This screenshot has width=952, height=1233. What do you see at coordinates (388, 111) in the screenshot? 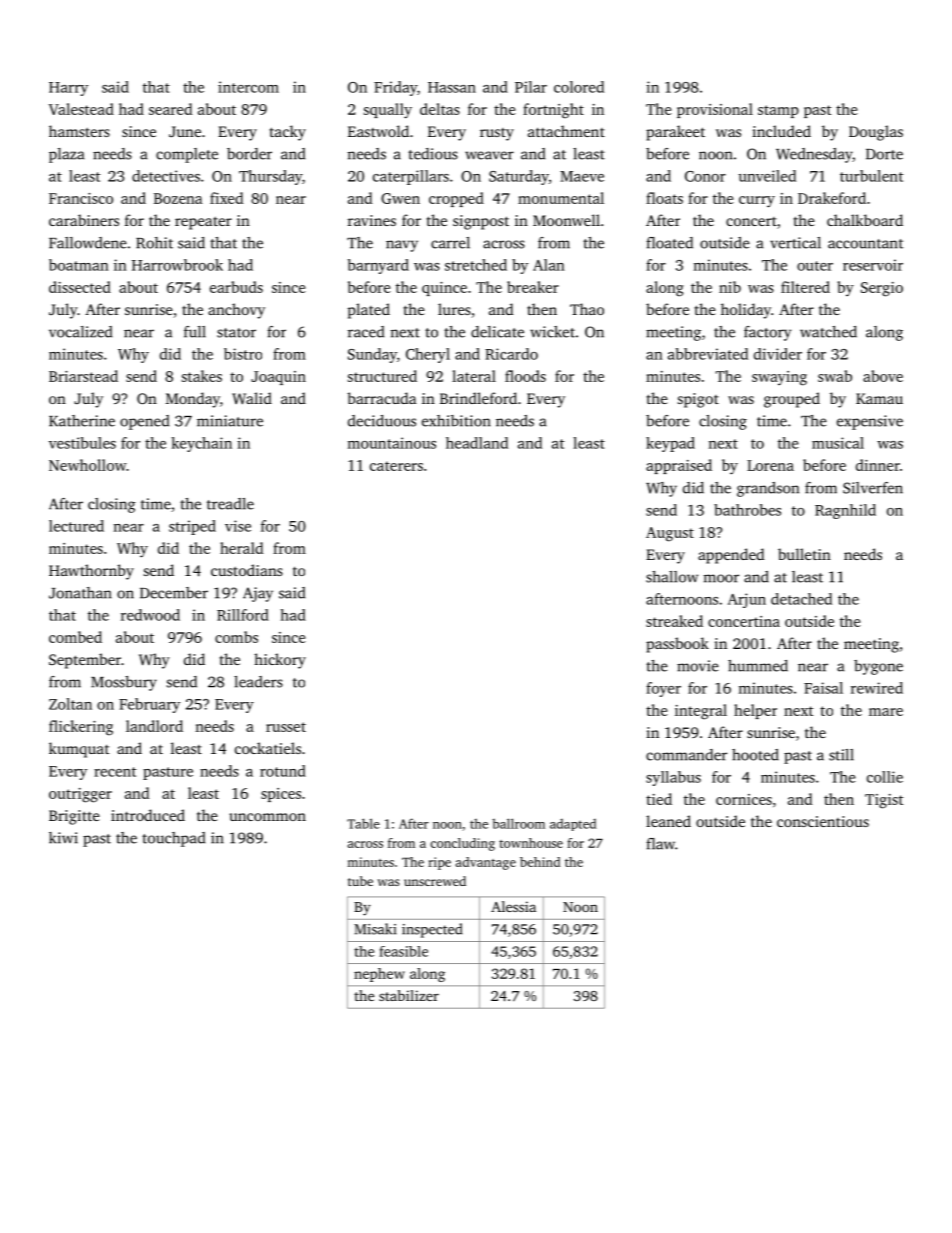
I see `squally` at bounding box center [388, 111].
